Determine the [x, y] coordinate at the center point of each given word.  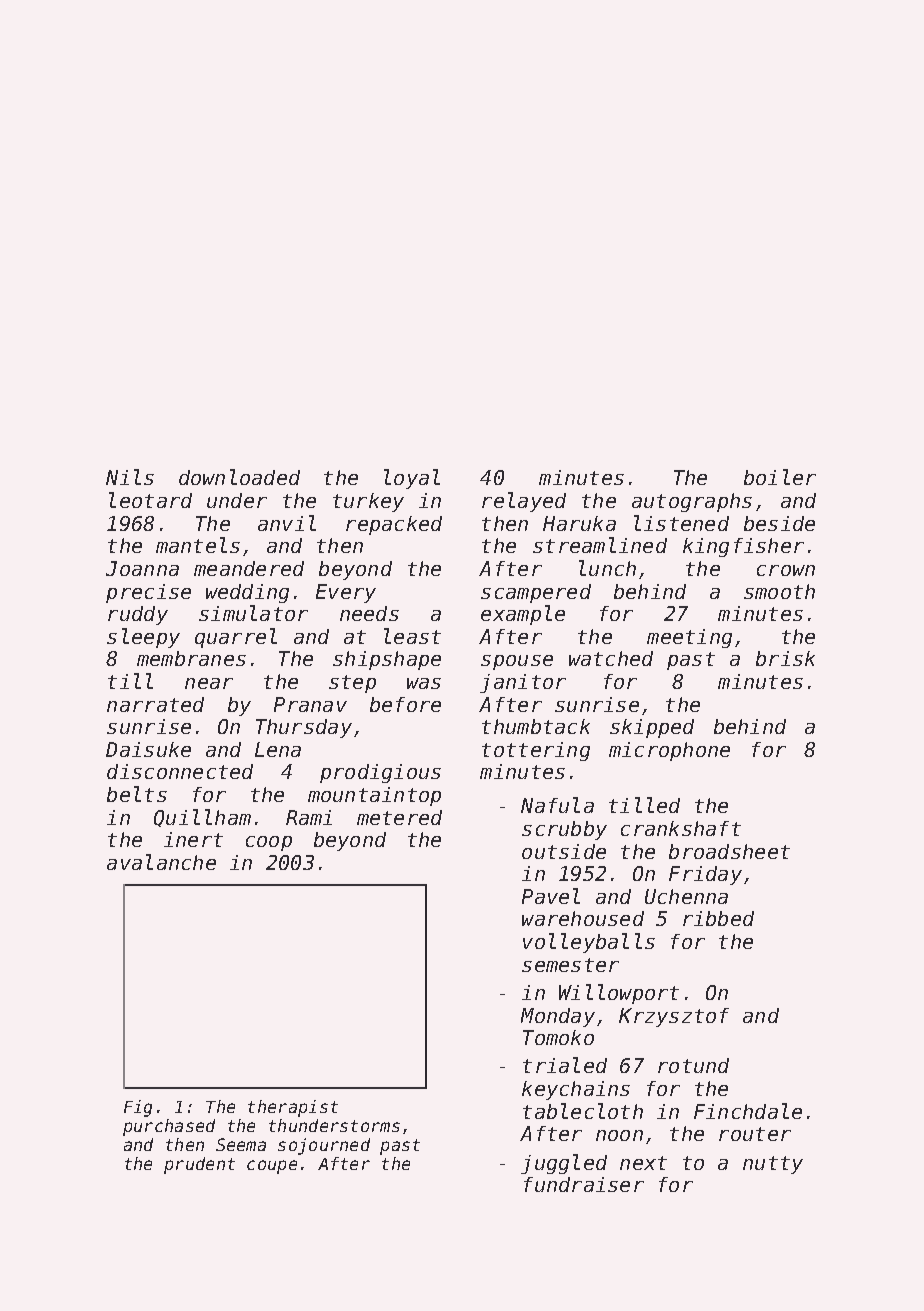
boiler [780, 477]
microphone [669, 751]
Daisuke [148, 749]
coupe [272, 1167]
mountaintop [374, 796]
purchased [169, 1127]
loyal [412, 479]
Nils [130, 477]
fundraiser [584, 1184]
